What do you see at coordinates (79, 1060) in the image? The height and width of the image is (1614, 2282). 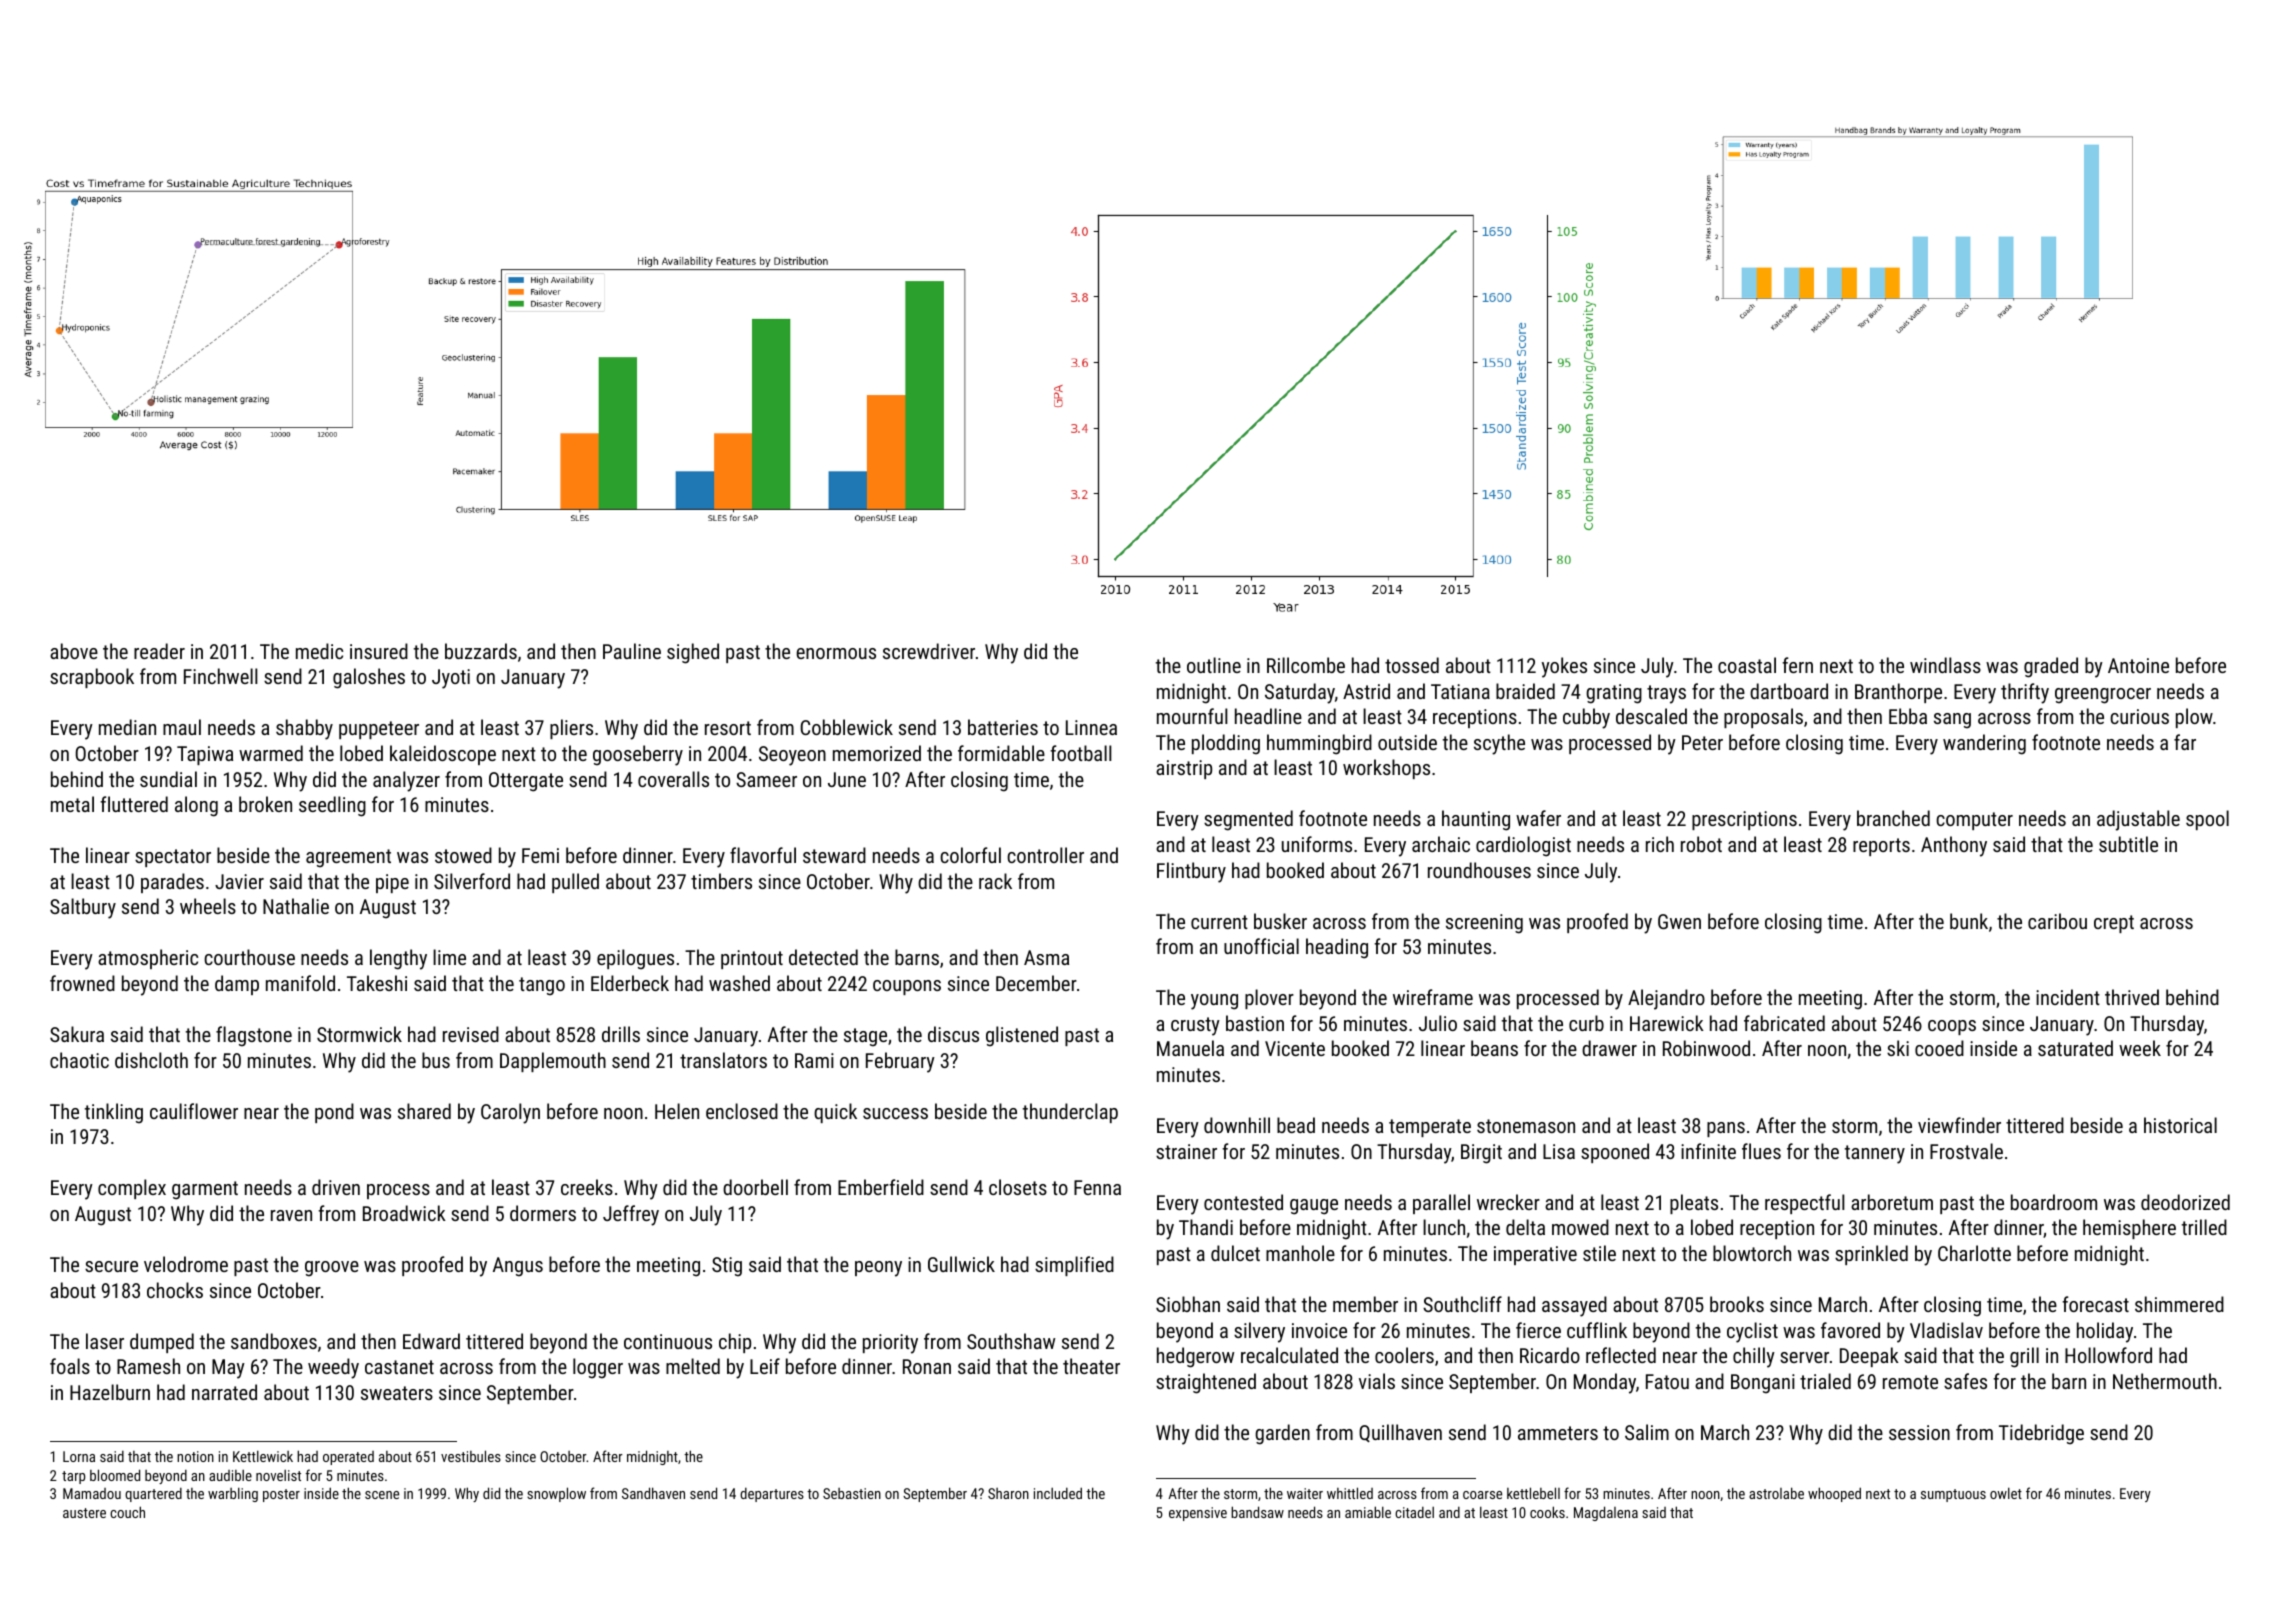 I see `chaotic` at bounding box center [79, 1060].
